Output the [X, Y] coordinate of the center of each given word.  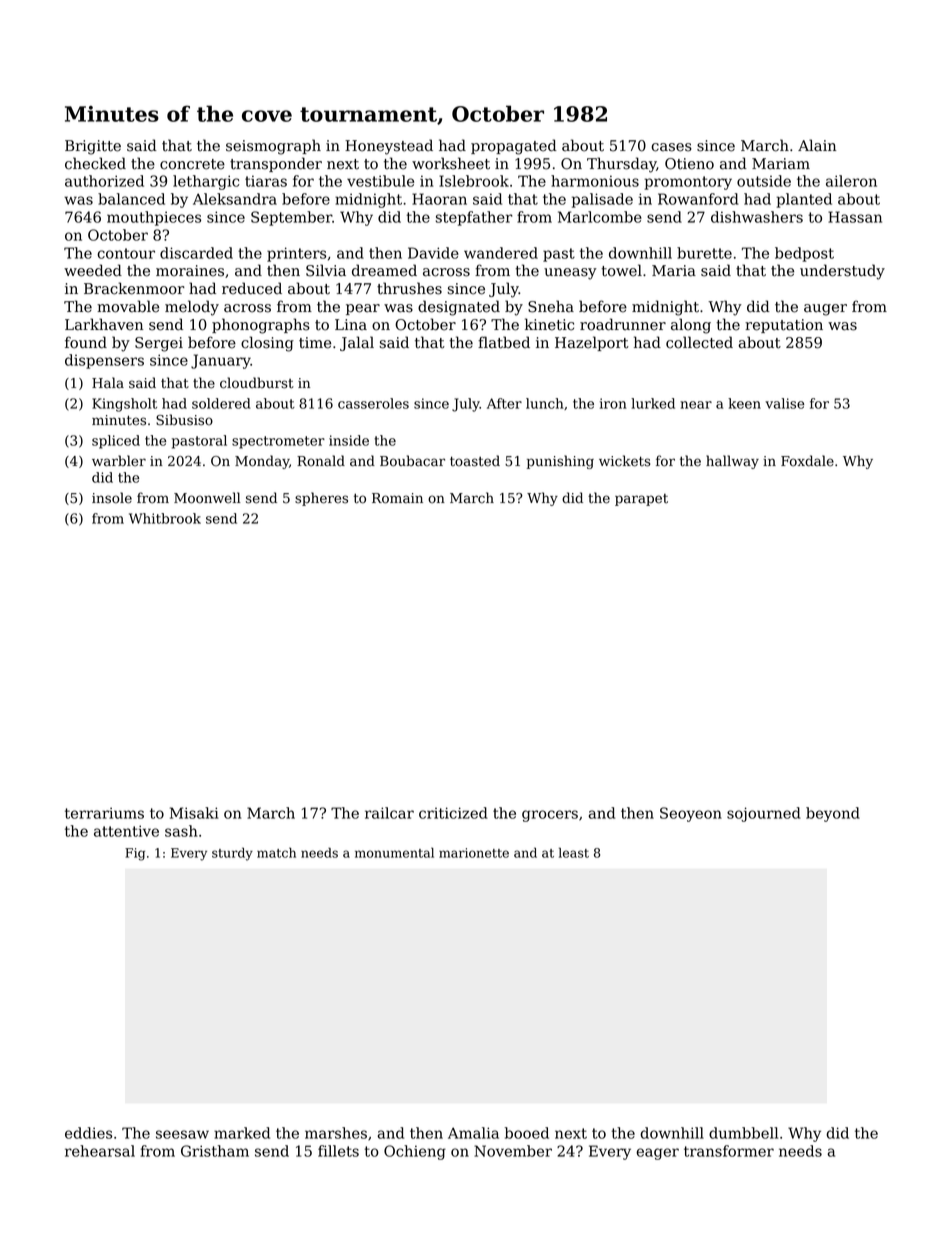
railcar [389, 813]
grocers [550, 816]
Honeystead [389, 147]
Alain [817, 145]
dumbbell [743, 1133]
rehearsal [100, 1151]
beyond [833, 814]
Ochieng [415, 1152]
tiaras [266, 181]
